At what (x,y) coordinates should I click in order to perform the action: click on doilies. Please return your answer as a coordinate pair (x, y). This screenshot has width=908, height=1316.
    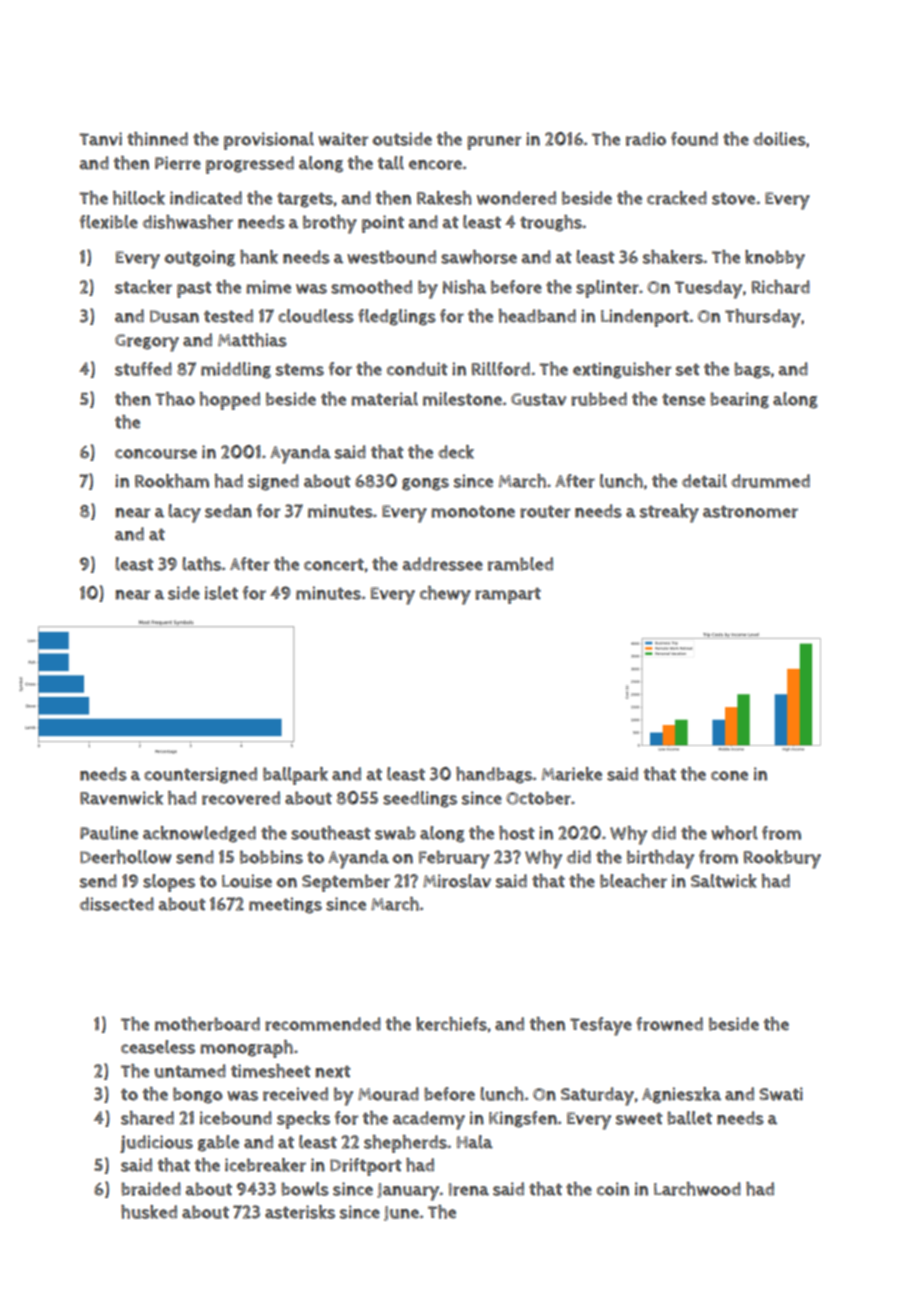
    Looking at the image, I should click on (779, 139).
